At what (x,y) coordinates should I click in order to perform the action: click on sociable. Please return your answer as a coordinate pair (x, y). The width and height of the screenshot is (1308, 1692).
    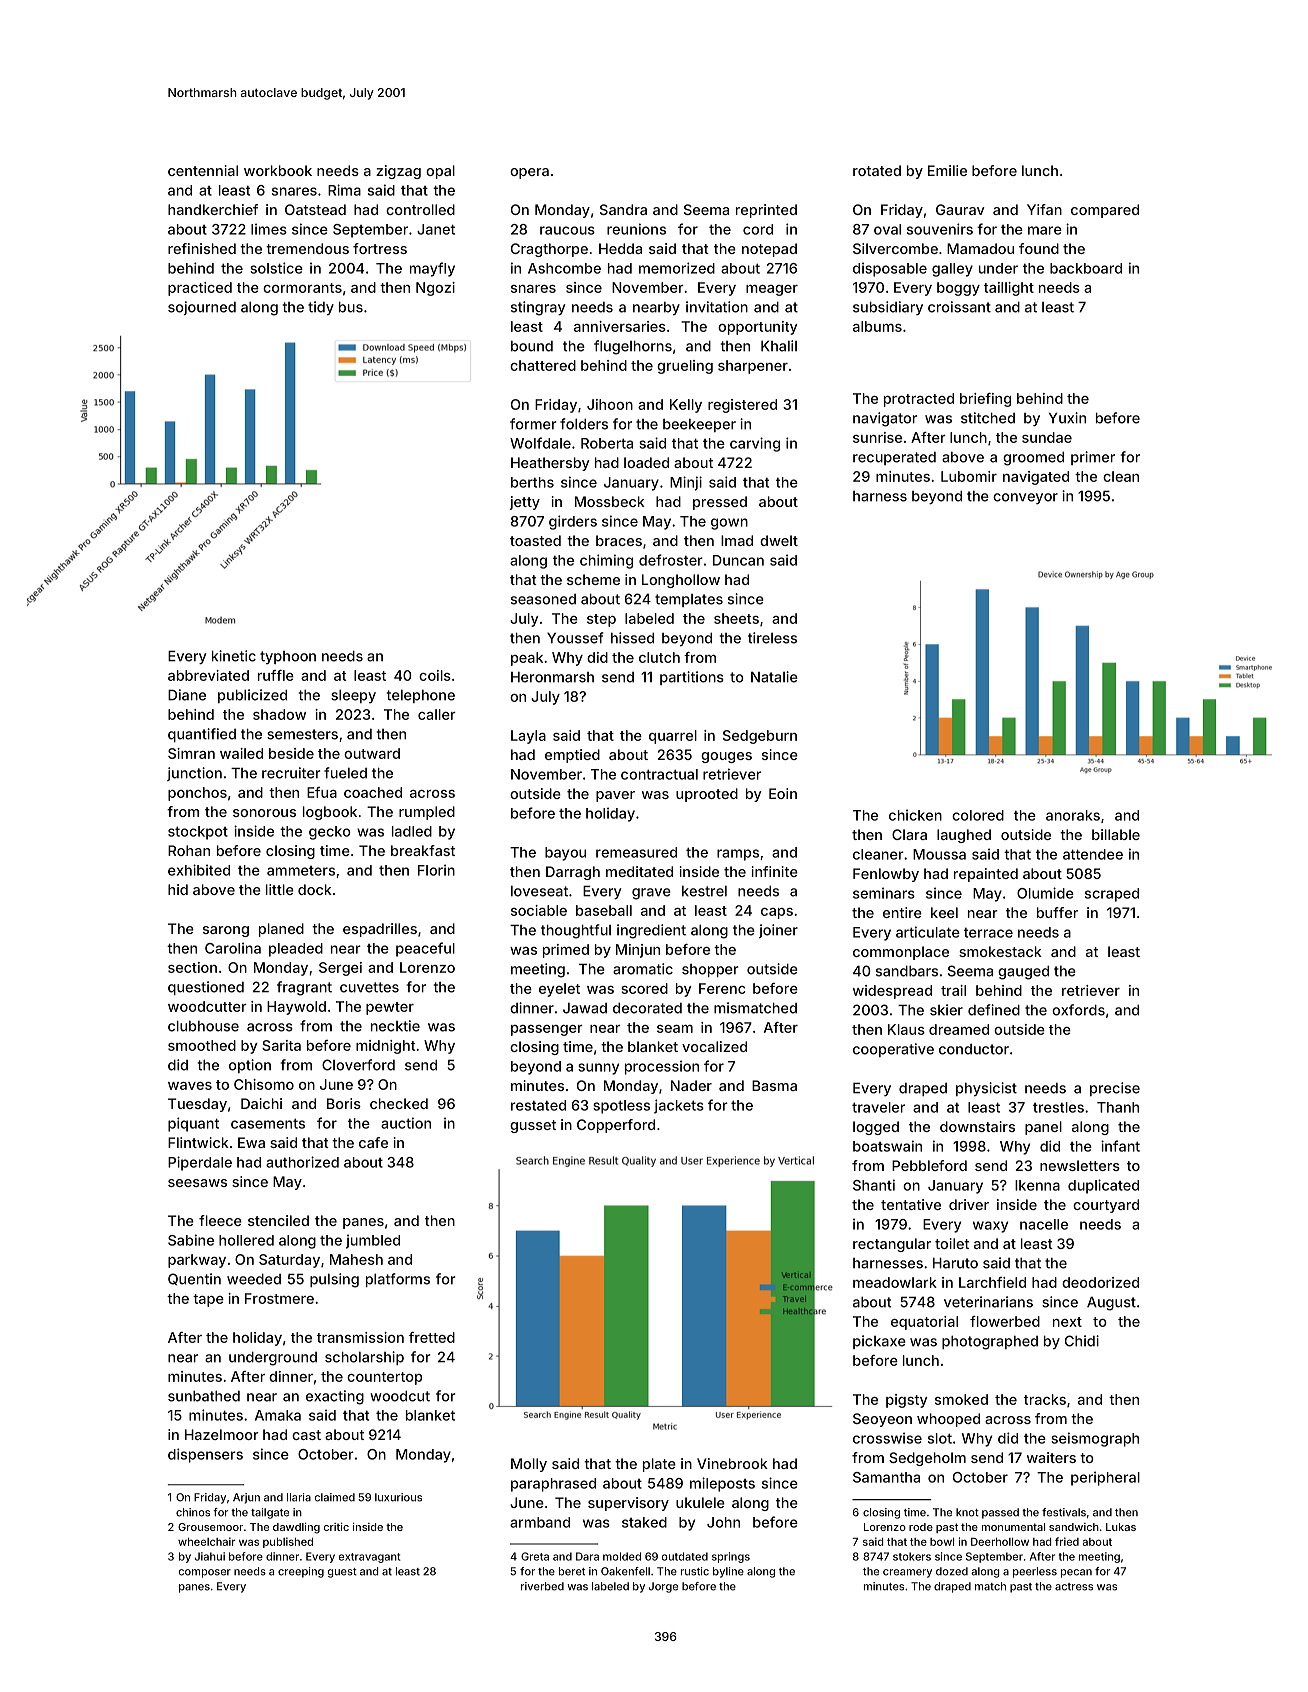
    Looking at the image, I should click on (539, 910).
